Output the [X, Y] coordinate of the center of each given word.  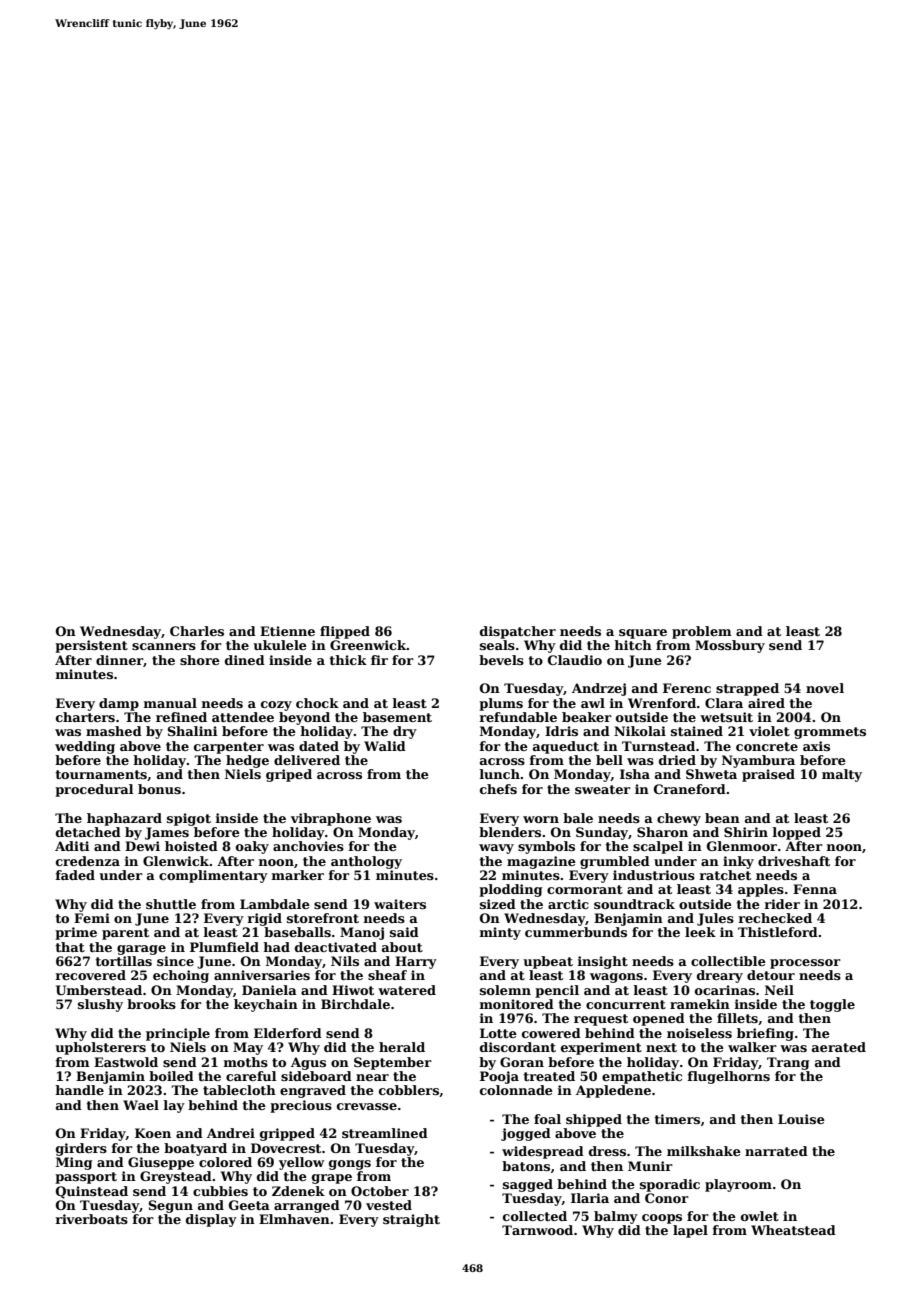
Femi [92, 918]
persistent [91, 646]
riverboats [92, 1219]
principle [178, 1034]
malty [842, 775]
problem [702, 632]
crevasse [367, 1106]
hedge [247, 761]
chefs [498, 789]
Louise [801, 1119]
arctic [568, 904]
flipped [345, 632]
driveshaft [794, 861]
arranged [307, 1206]
